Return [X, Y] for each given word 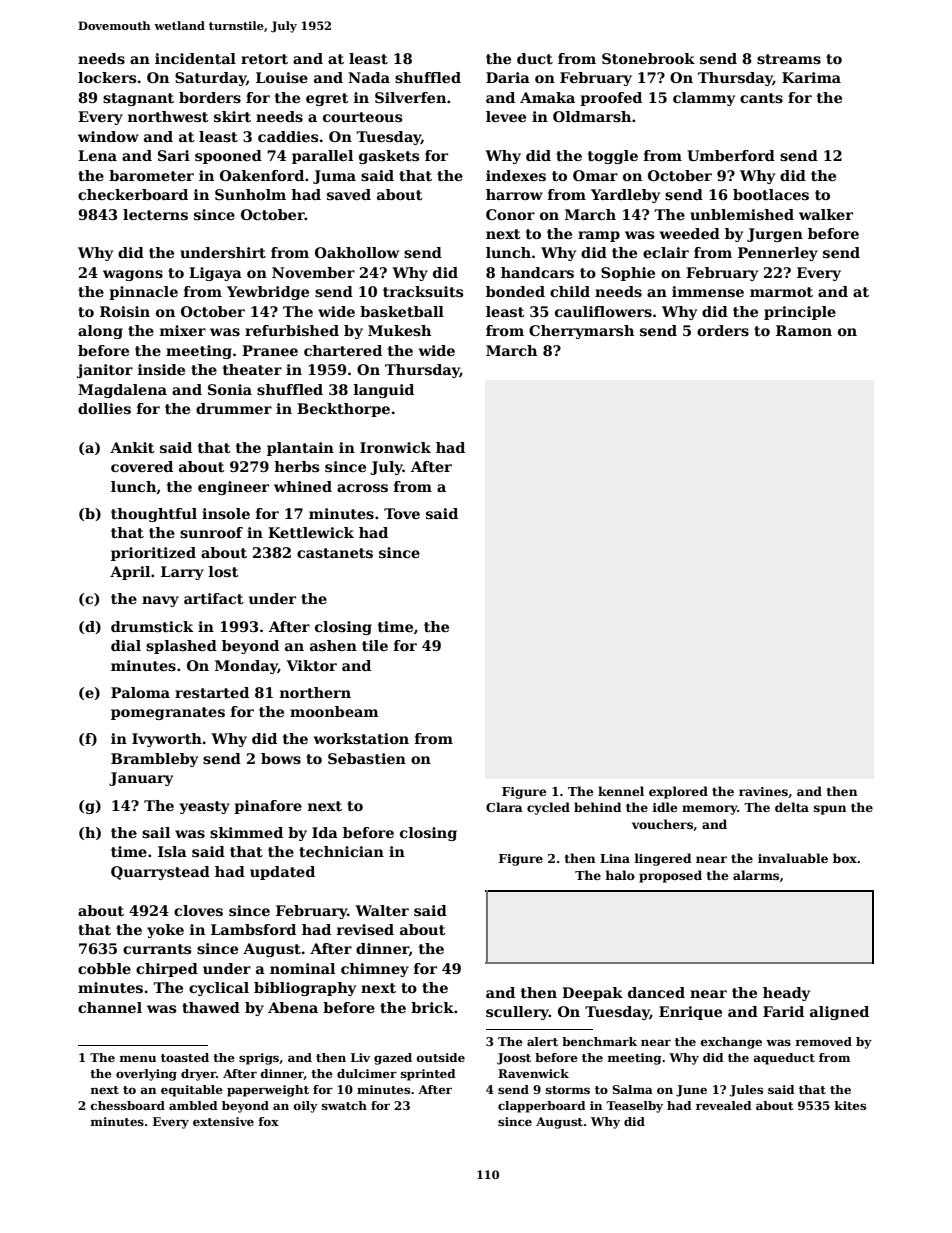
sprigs [259, 1059]
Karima [811, 77]
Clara [504, 807]
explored [678, 792]
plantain [300, 449]
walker [826, 214]
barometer [151, 175]
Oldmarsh [592, 116]
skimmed [246, 832]
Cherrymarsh [581, 332]
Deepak [592, 994]
